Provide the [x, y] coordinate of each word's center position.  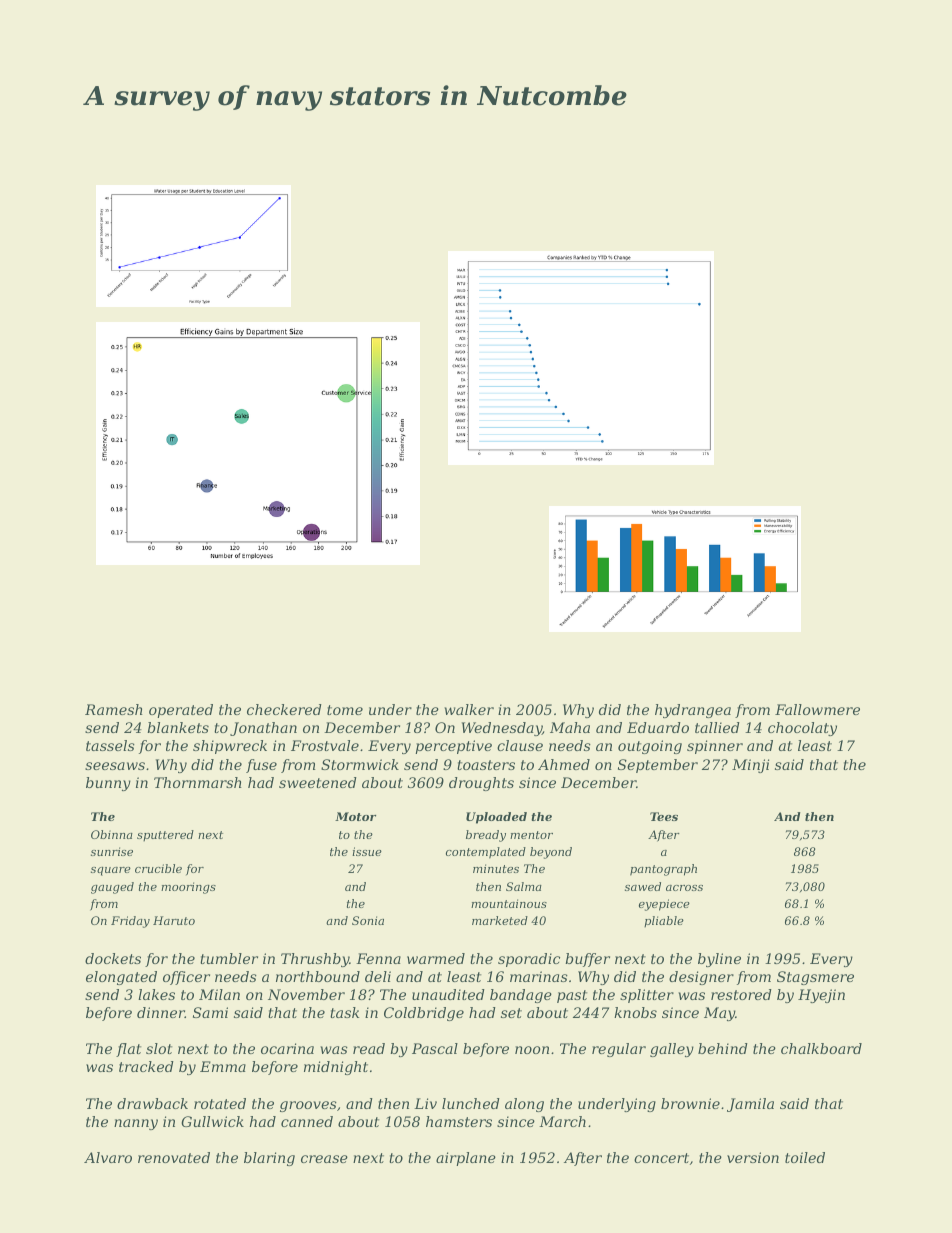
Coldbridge [424, 1014]
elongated [121, 978]
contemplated [486, 853]
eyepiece [664, 905]
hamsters [459, 1121]
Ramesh [114, 709]
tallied [717, 727]
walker [469, 709]
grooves [308, 1106]
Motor [355, 816]
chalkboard [821, 1048]
